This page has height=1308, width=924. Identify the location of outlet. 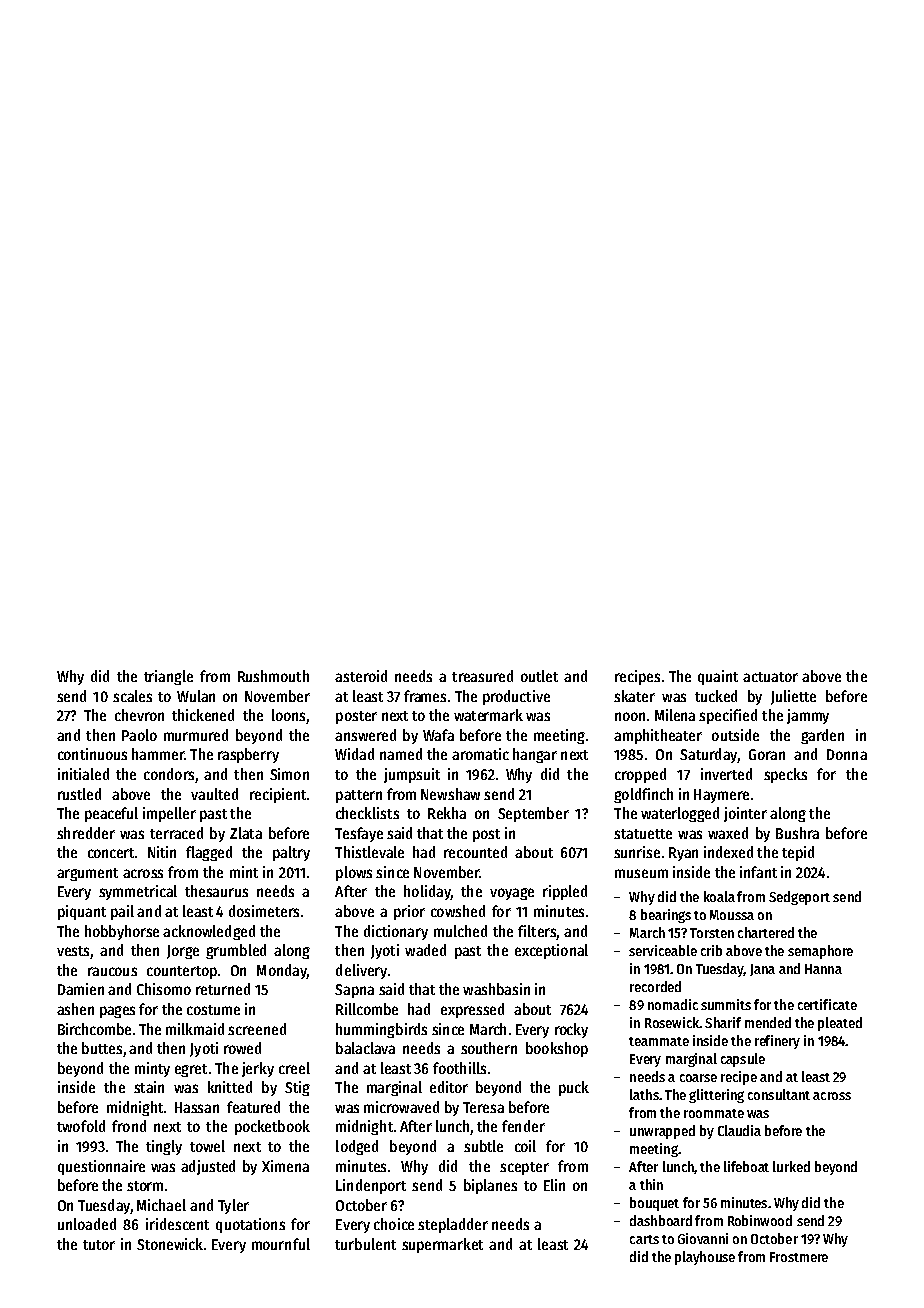
(539, 676).
